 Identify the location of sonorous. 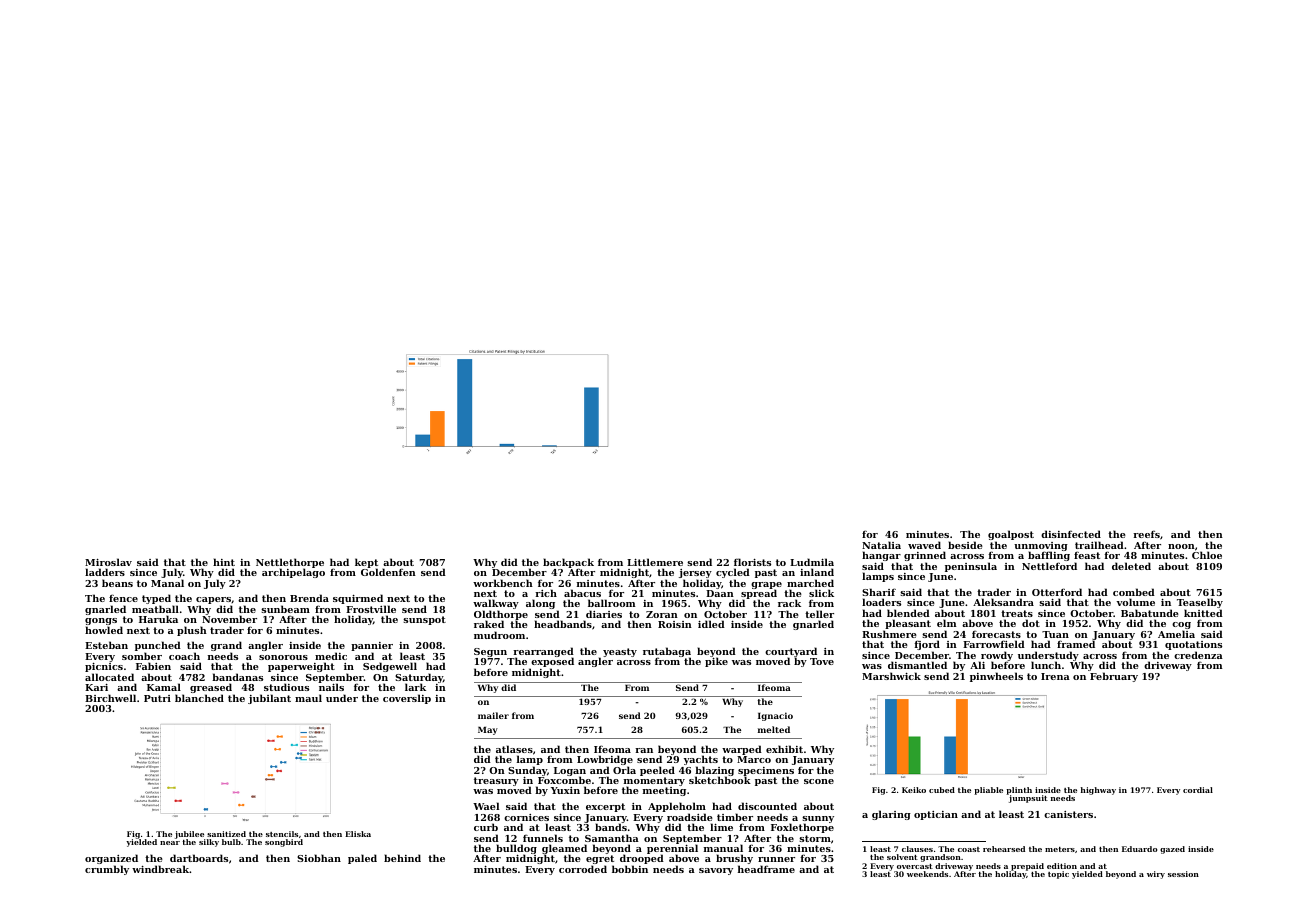
(283, 657).
